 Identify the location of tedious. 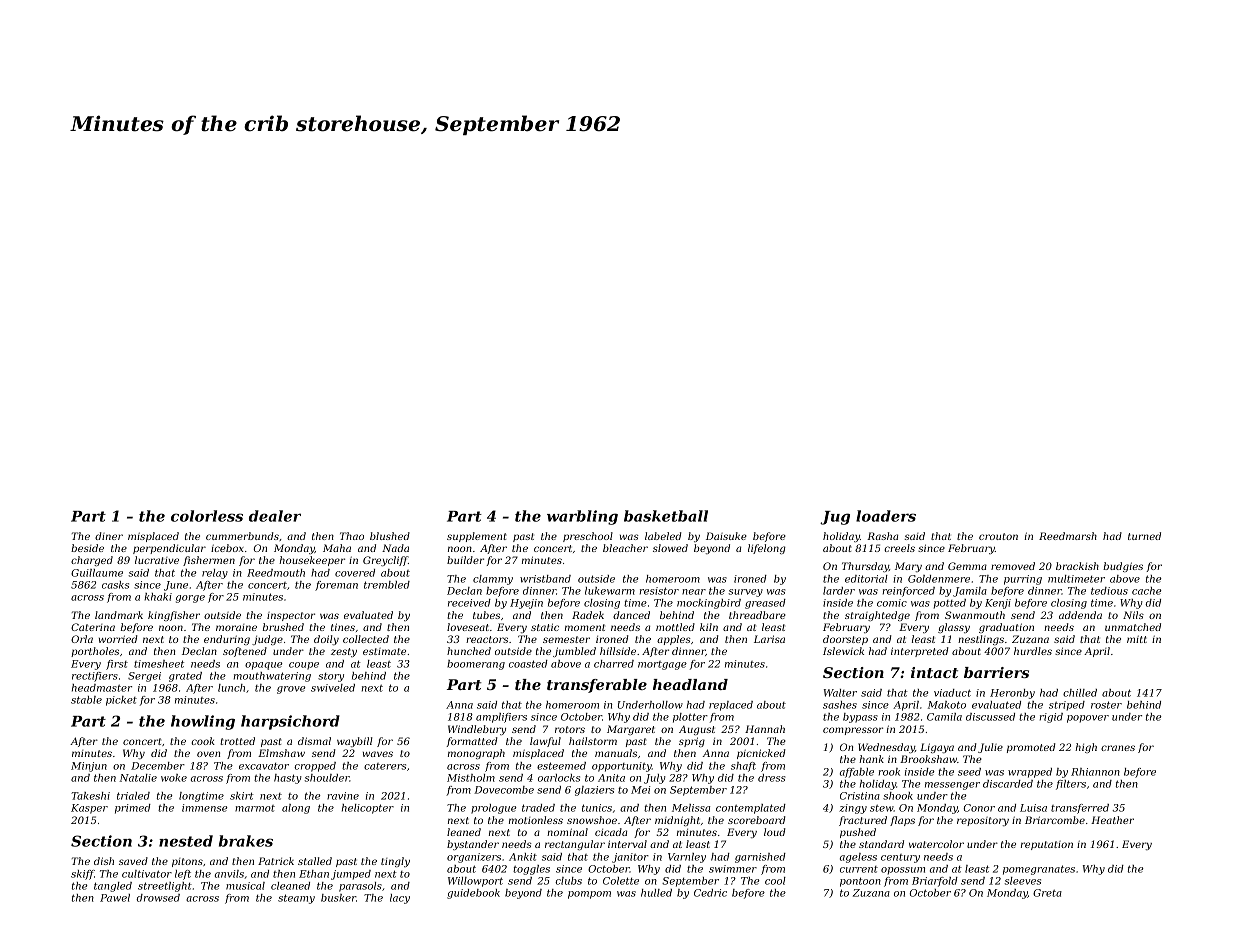
(1109, 591).
